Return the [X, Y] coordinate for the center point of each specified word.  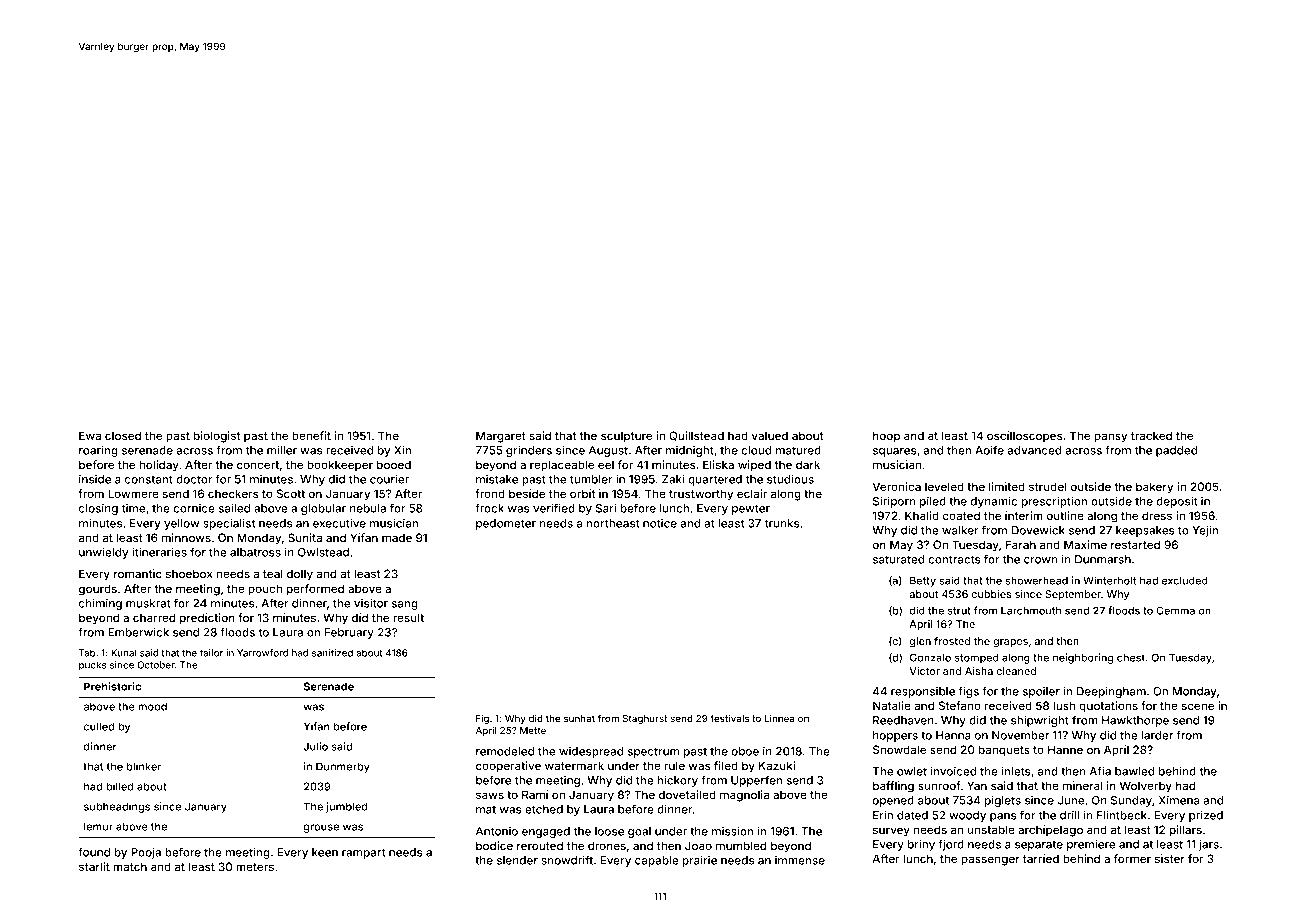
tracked [1151, 435]
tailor [211, 653]
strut [959, 611]
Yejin [1205, 531]
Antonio [497, 831]
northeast [613, 523]
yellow [181, 524]
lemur [98, 826]
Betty [923, 581]
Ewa [90, 435]
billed [119, 786]
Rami [535, 794]
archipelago [1050, 831]
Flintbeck [1122, 815]
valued [770, 435]
